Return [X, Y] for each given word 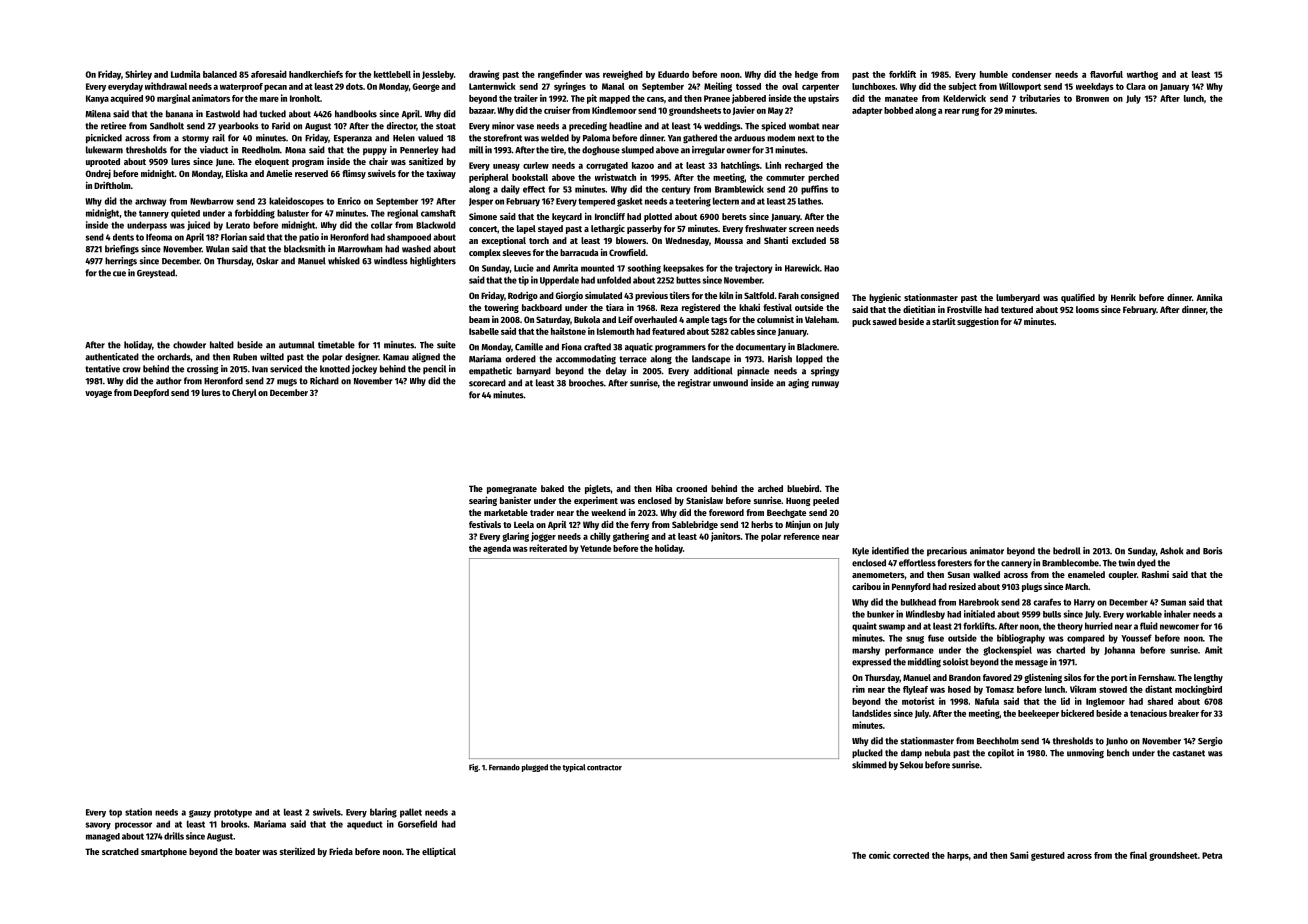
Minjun [798, 525]
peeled [826, 501]
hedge [806, 75]
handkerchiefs [316, 74]
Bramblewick [739, 189]
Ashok [1171, 551]
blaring [383, 813]
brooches [586, 383]
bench [1118, 753]
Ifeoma [159, 237]
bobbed [898, 110]
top [115, 813]
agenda [497, 549]
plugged [535, 768]
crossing [202, 370]
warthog [1142, 75]
